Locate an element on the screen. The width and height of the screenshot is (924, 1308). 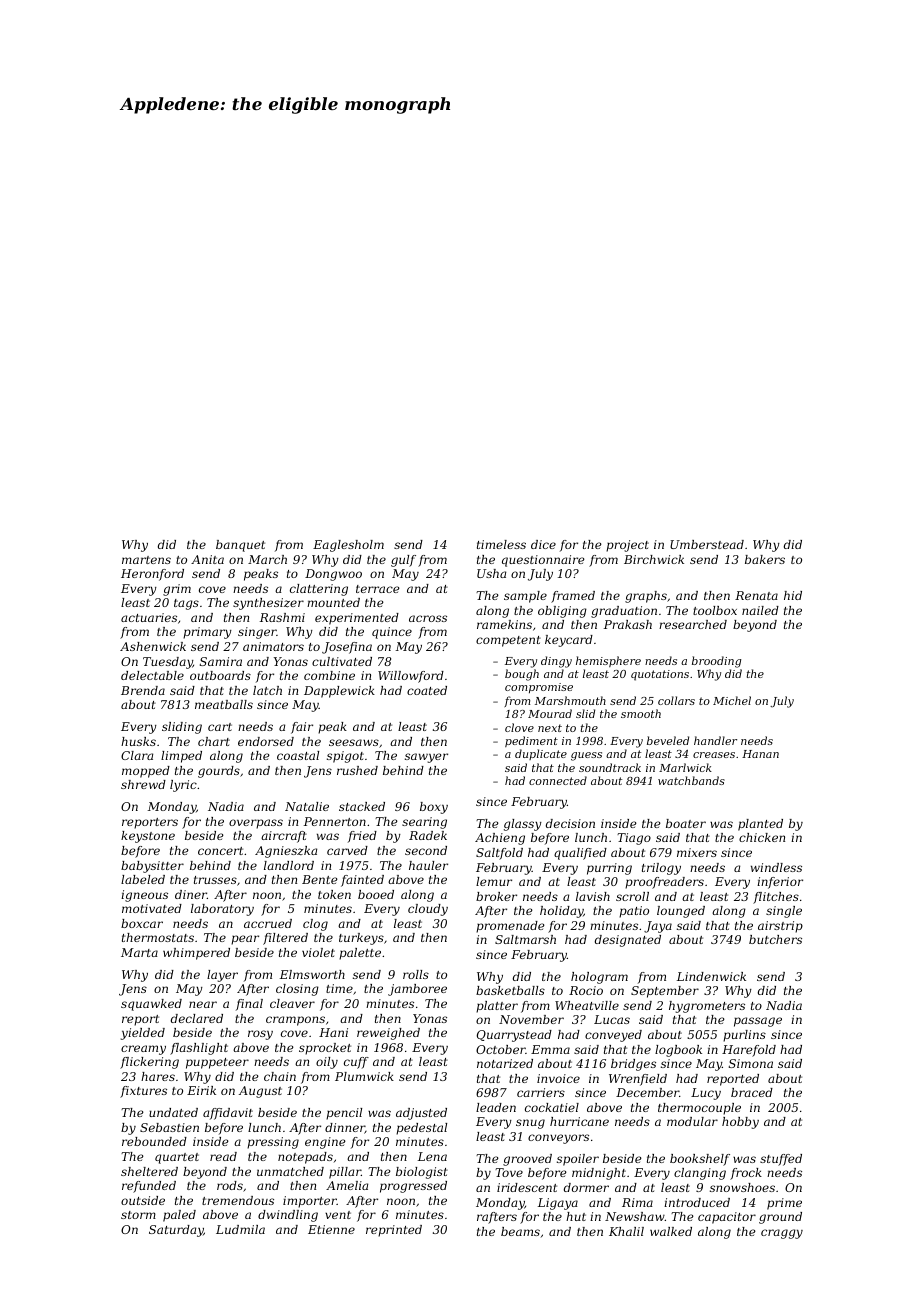
brooding is located at coordinates (716, 662).
